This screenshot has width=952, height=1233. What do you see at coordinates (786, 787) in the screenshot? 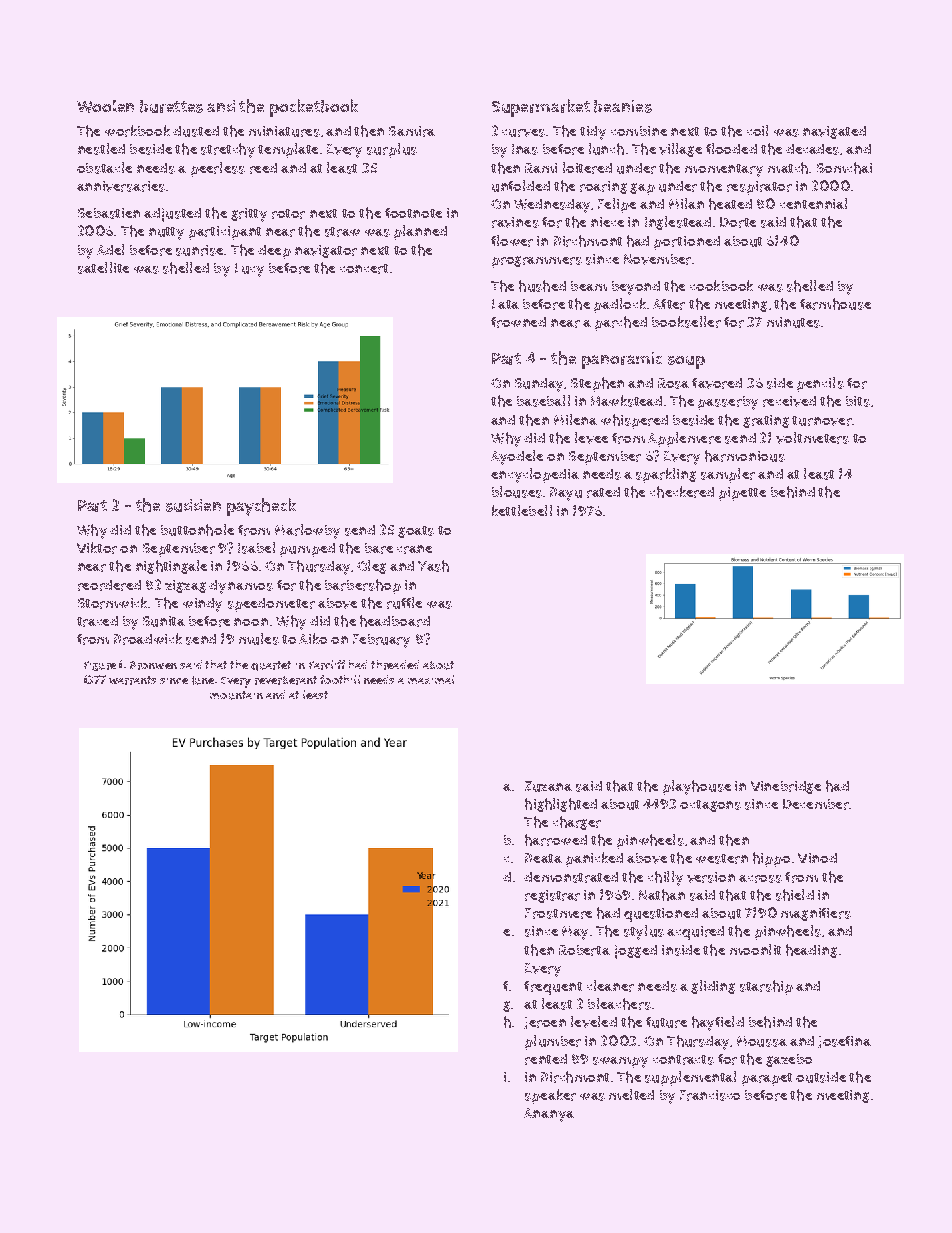
I see `Vinebridge` at bounding box center [786, 787].
